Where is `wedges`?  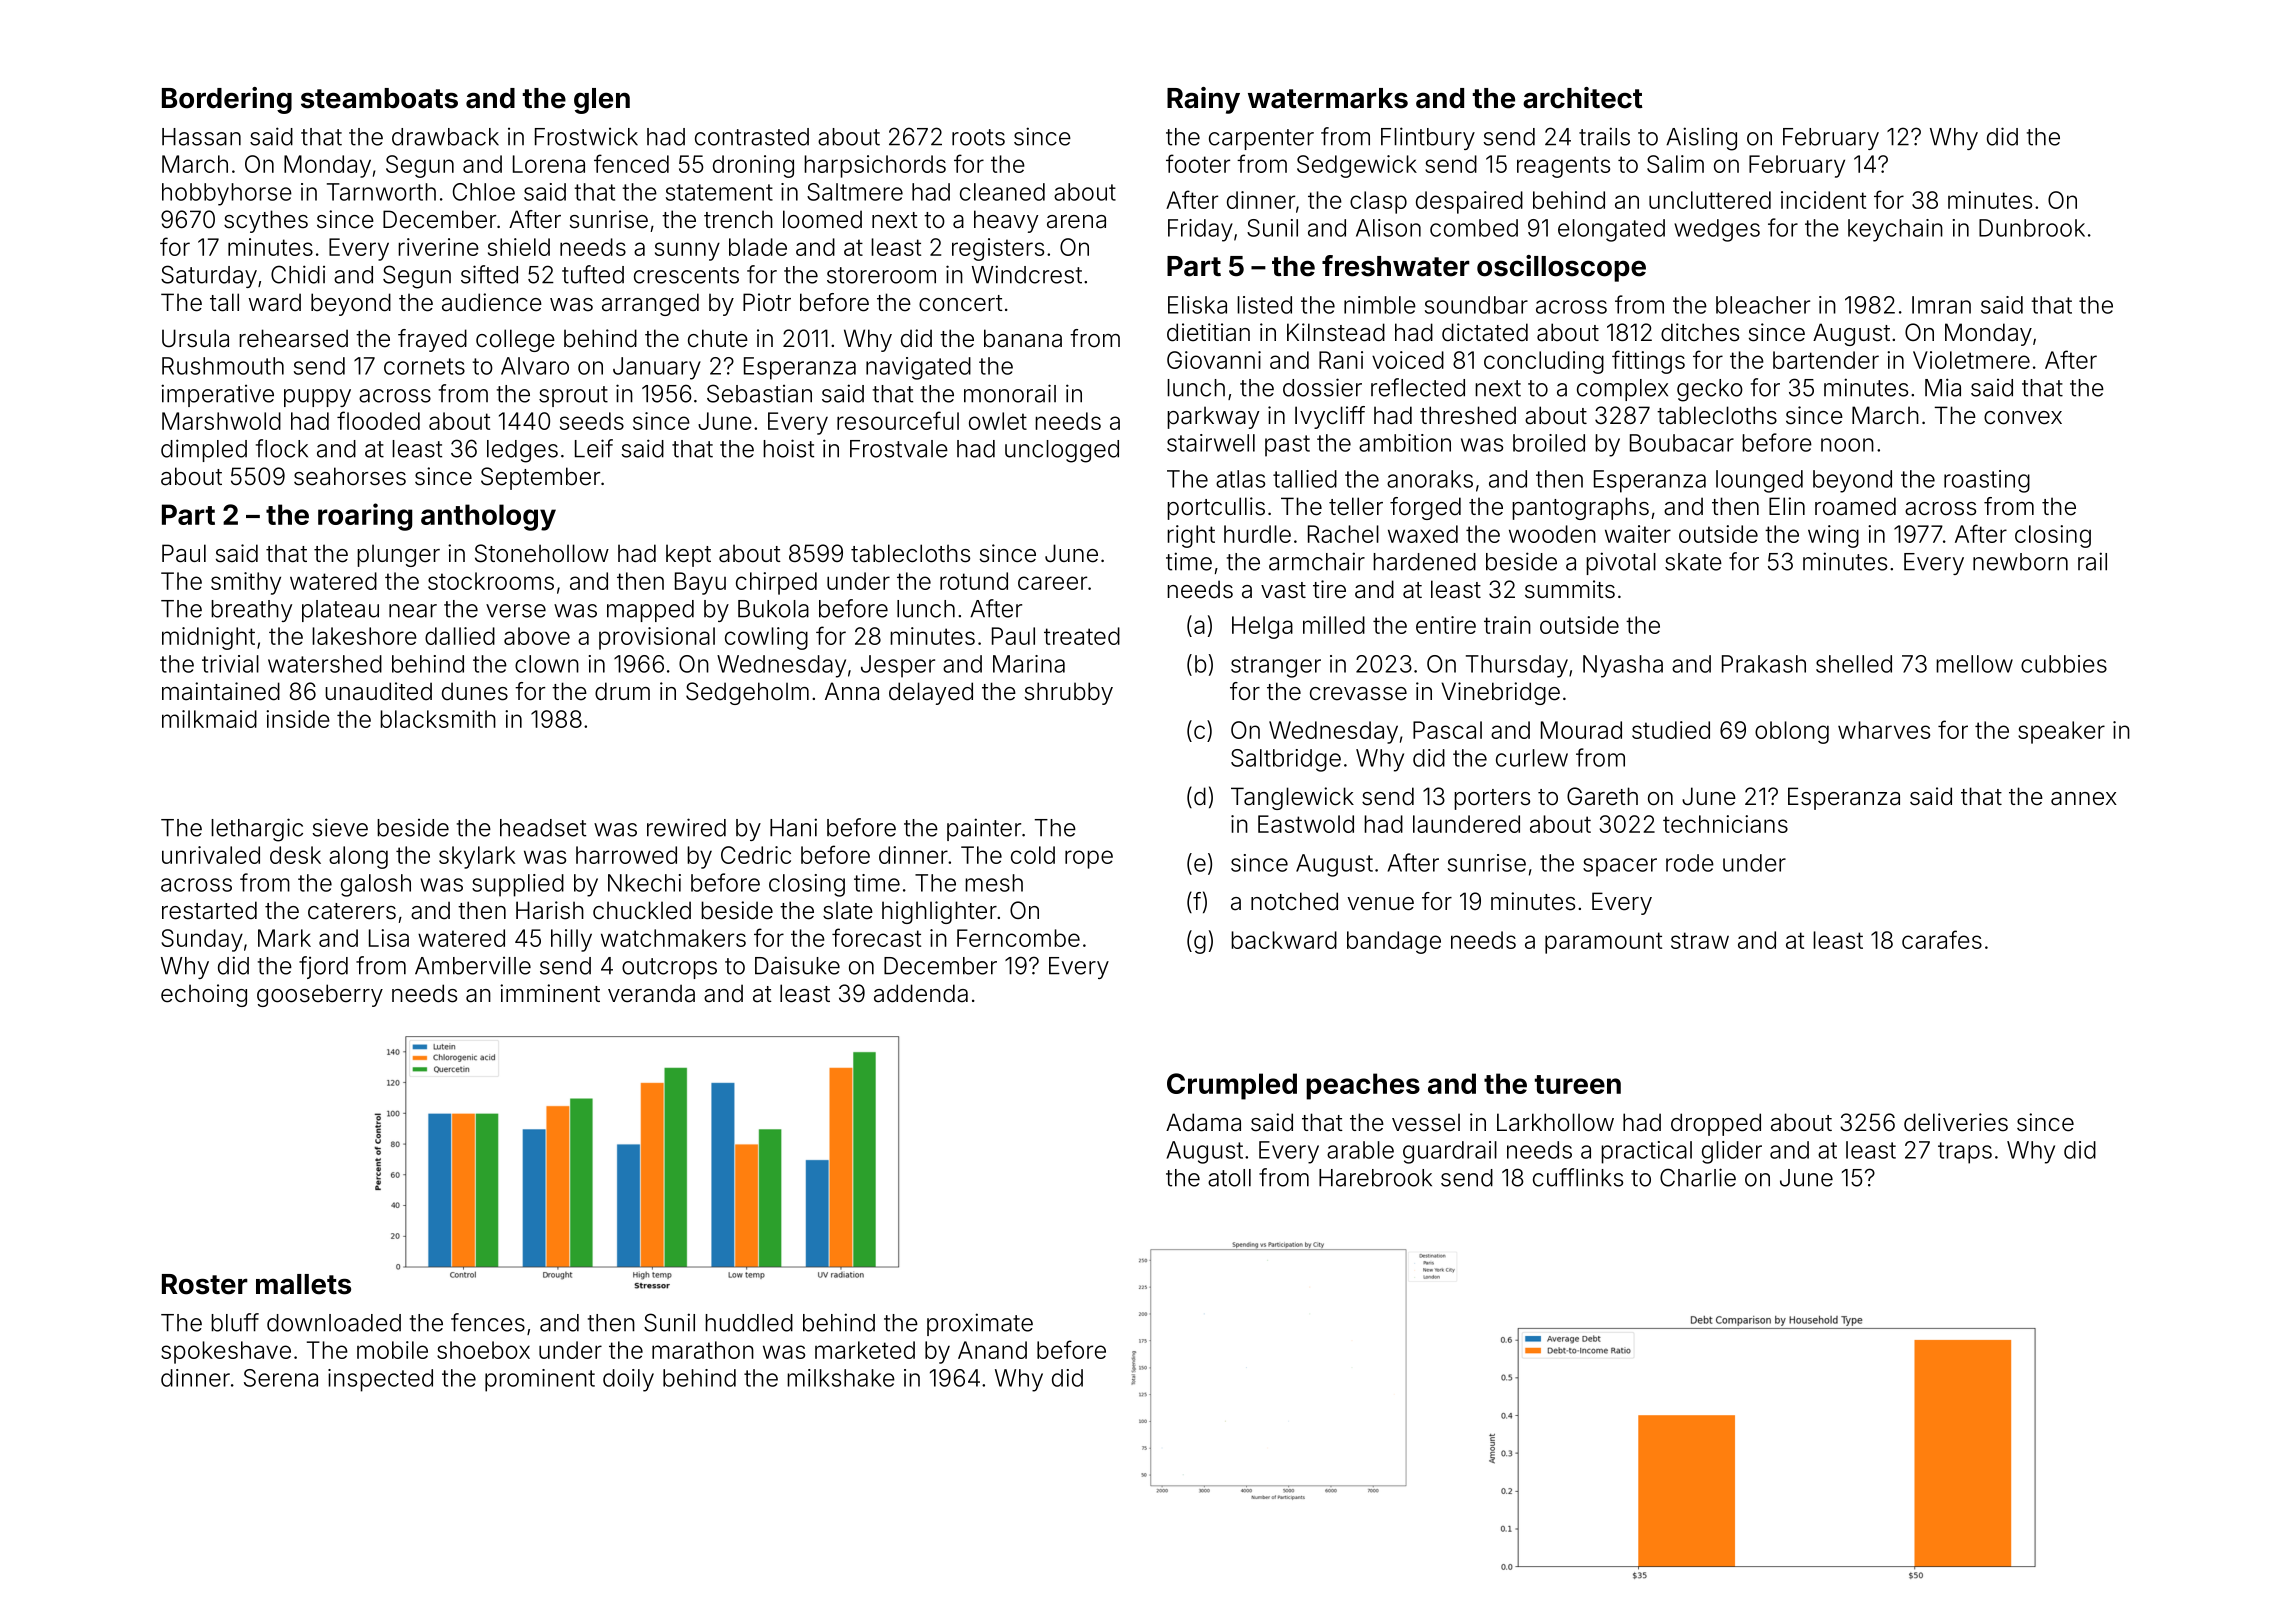
wedges is located at coordinates (1717, 230).
